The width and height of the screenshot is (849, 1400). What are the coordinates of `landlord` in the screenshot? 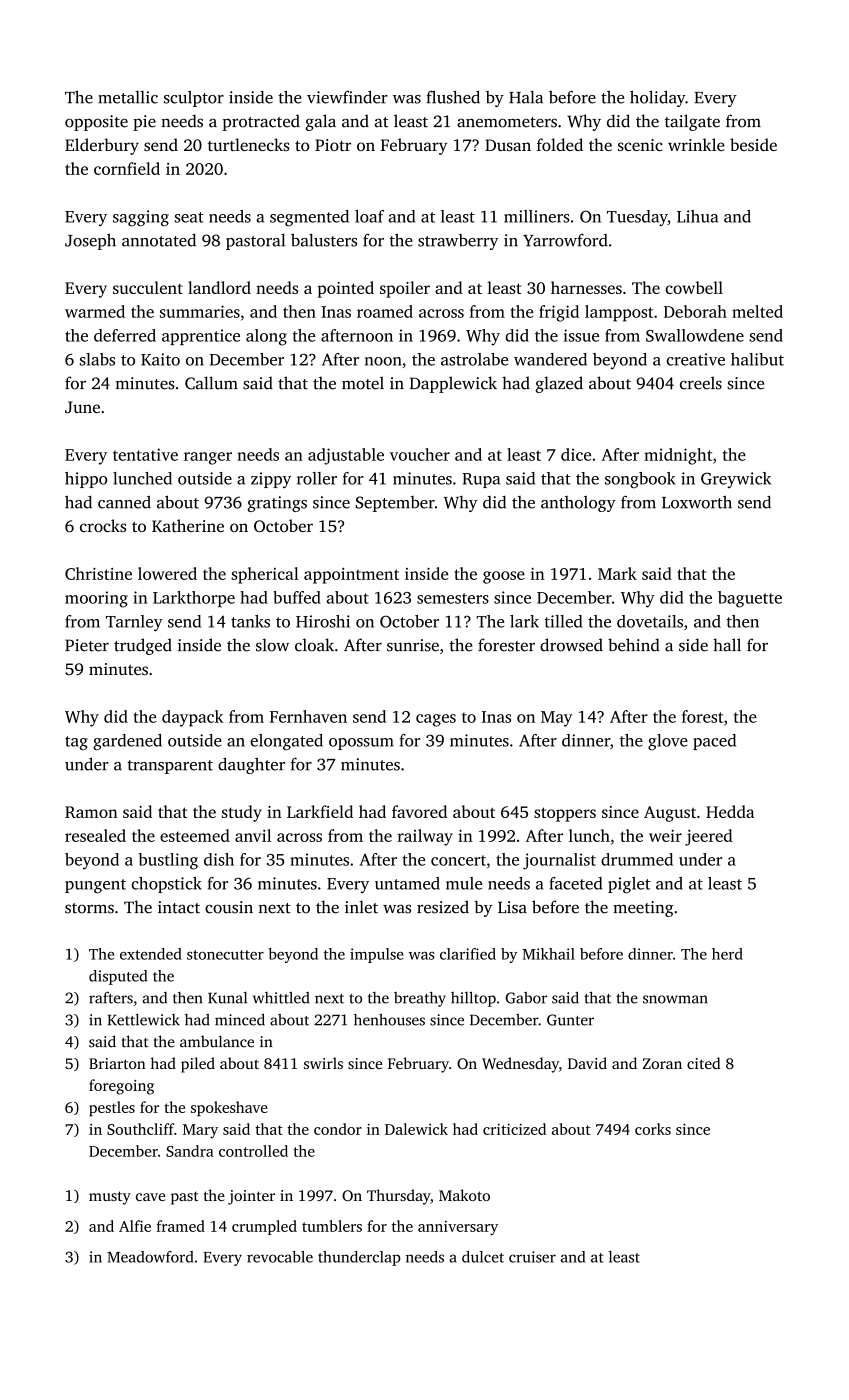 It's located at (219, 287).
